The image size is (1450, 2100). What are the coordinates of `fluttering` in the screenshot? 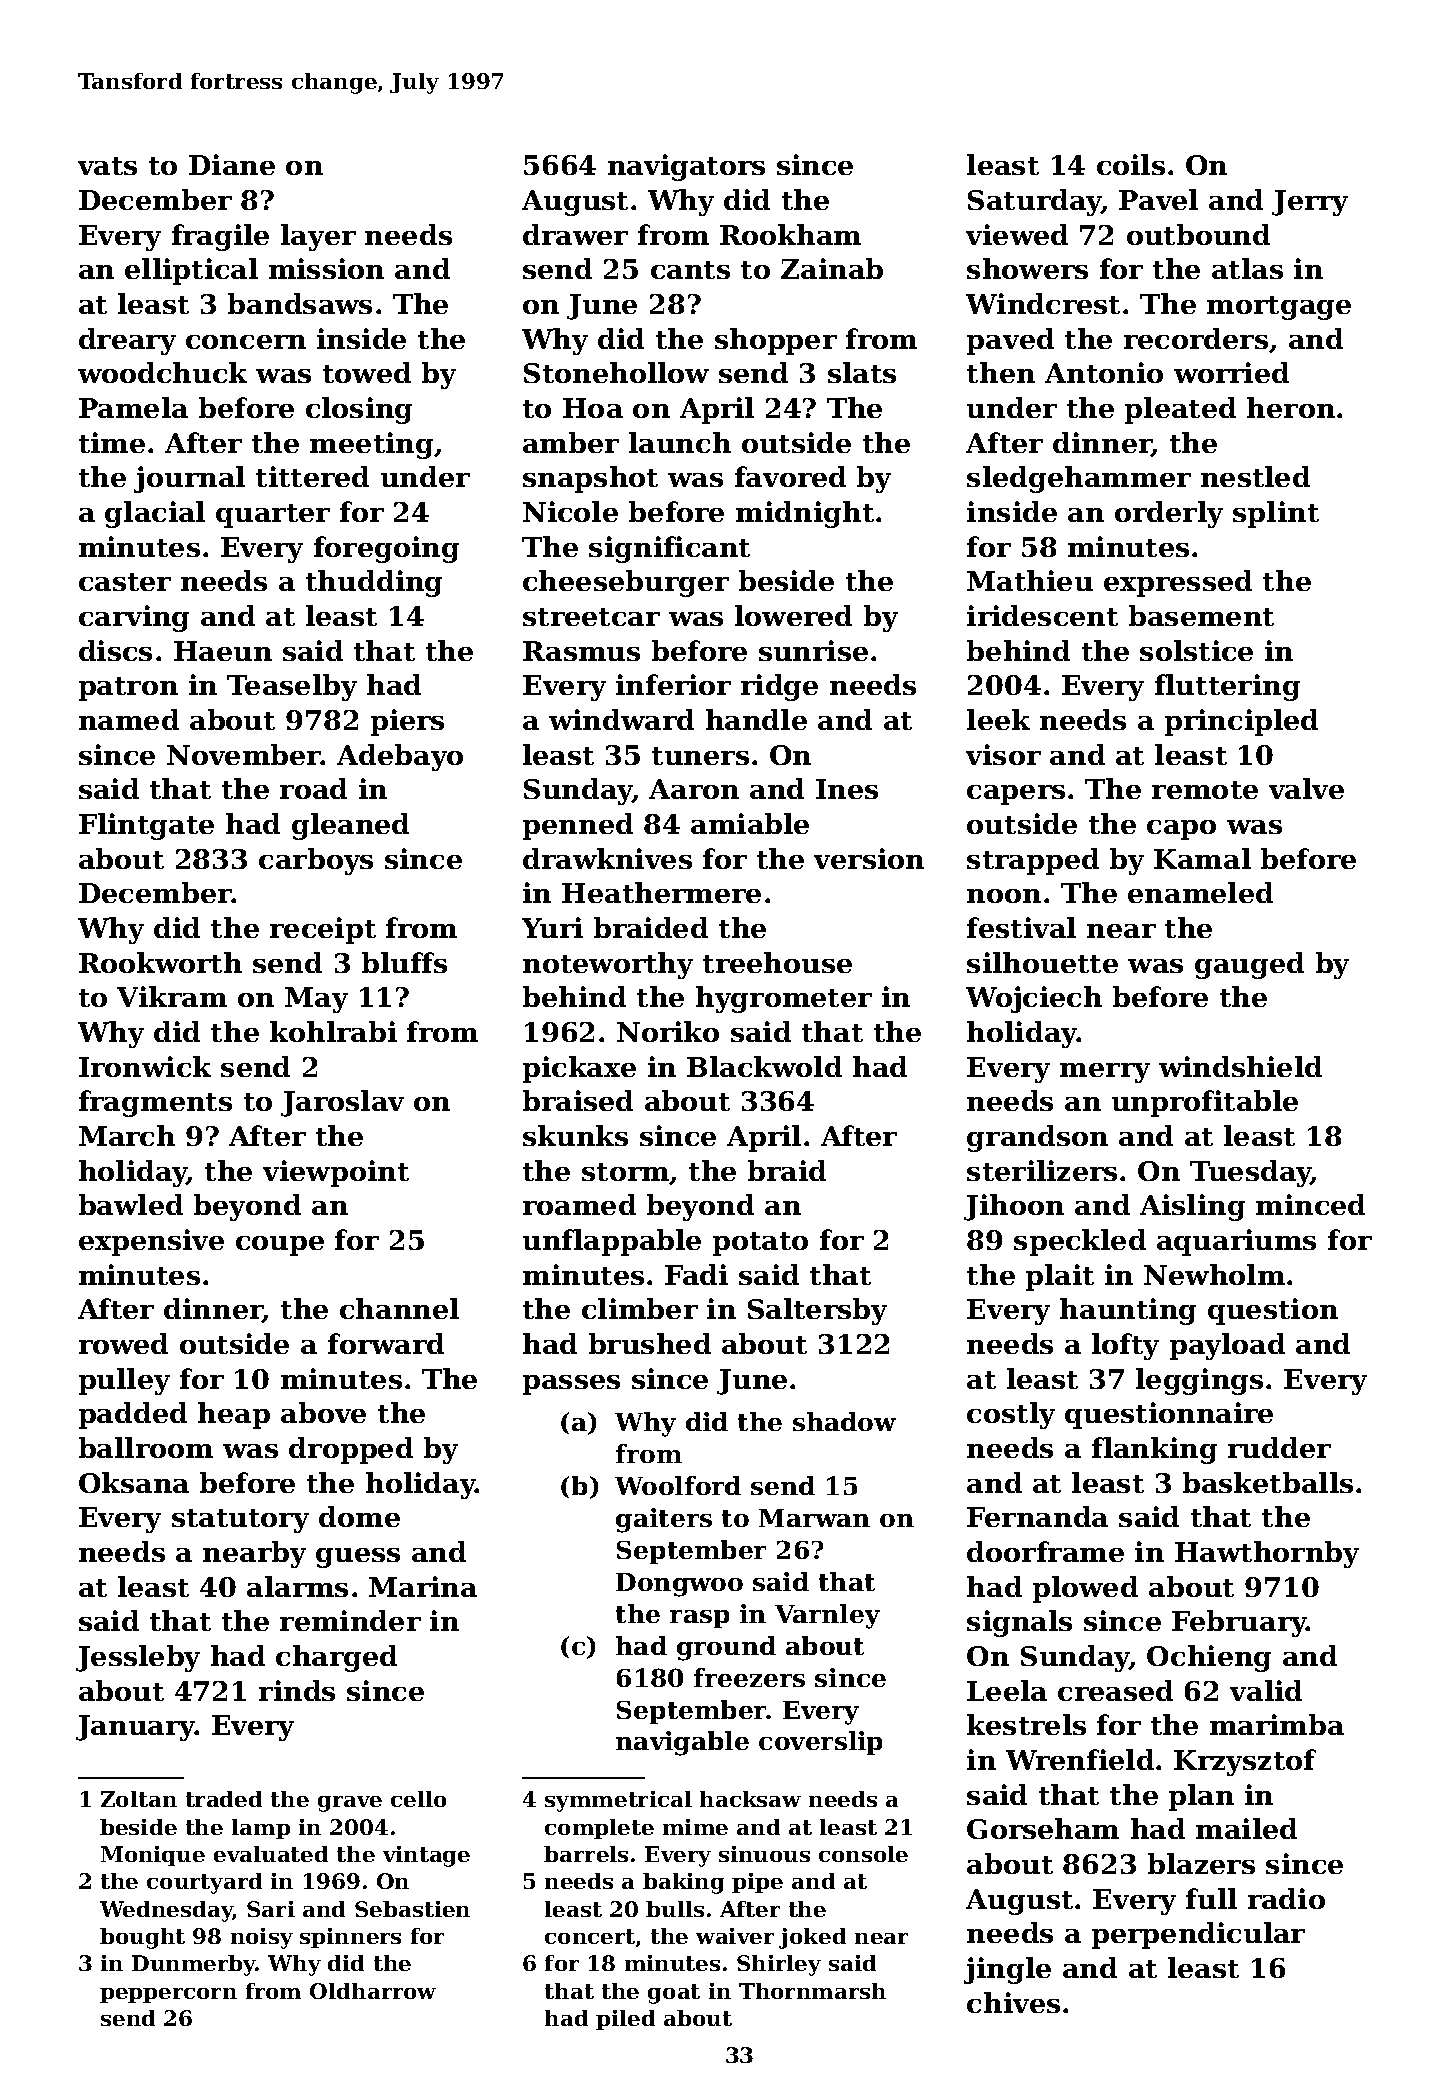 It's located at (1227, 687).
